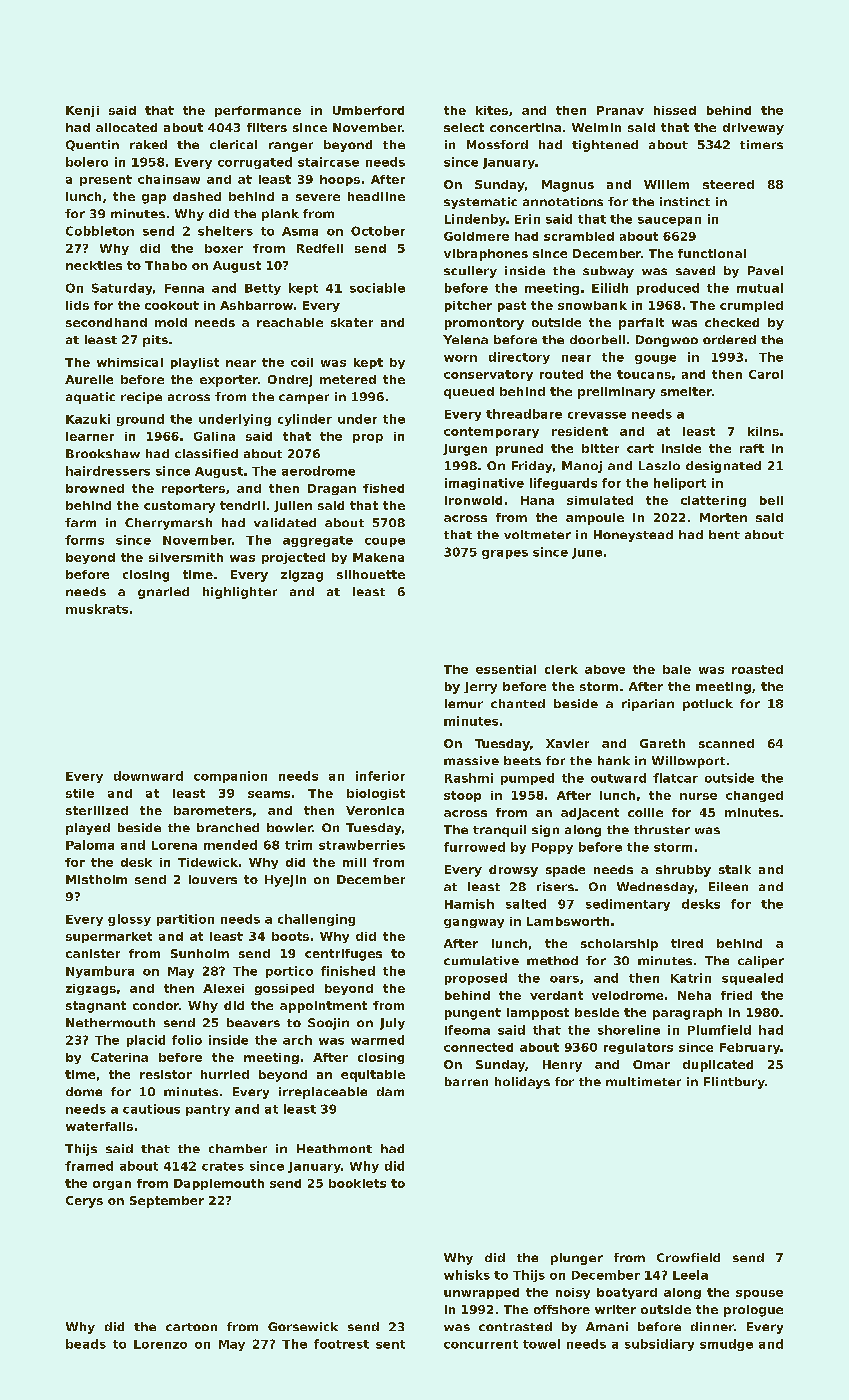 This document has width=849, height=1400. I want to click on hissed, so click(675, 110).
